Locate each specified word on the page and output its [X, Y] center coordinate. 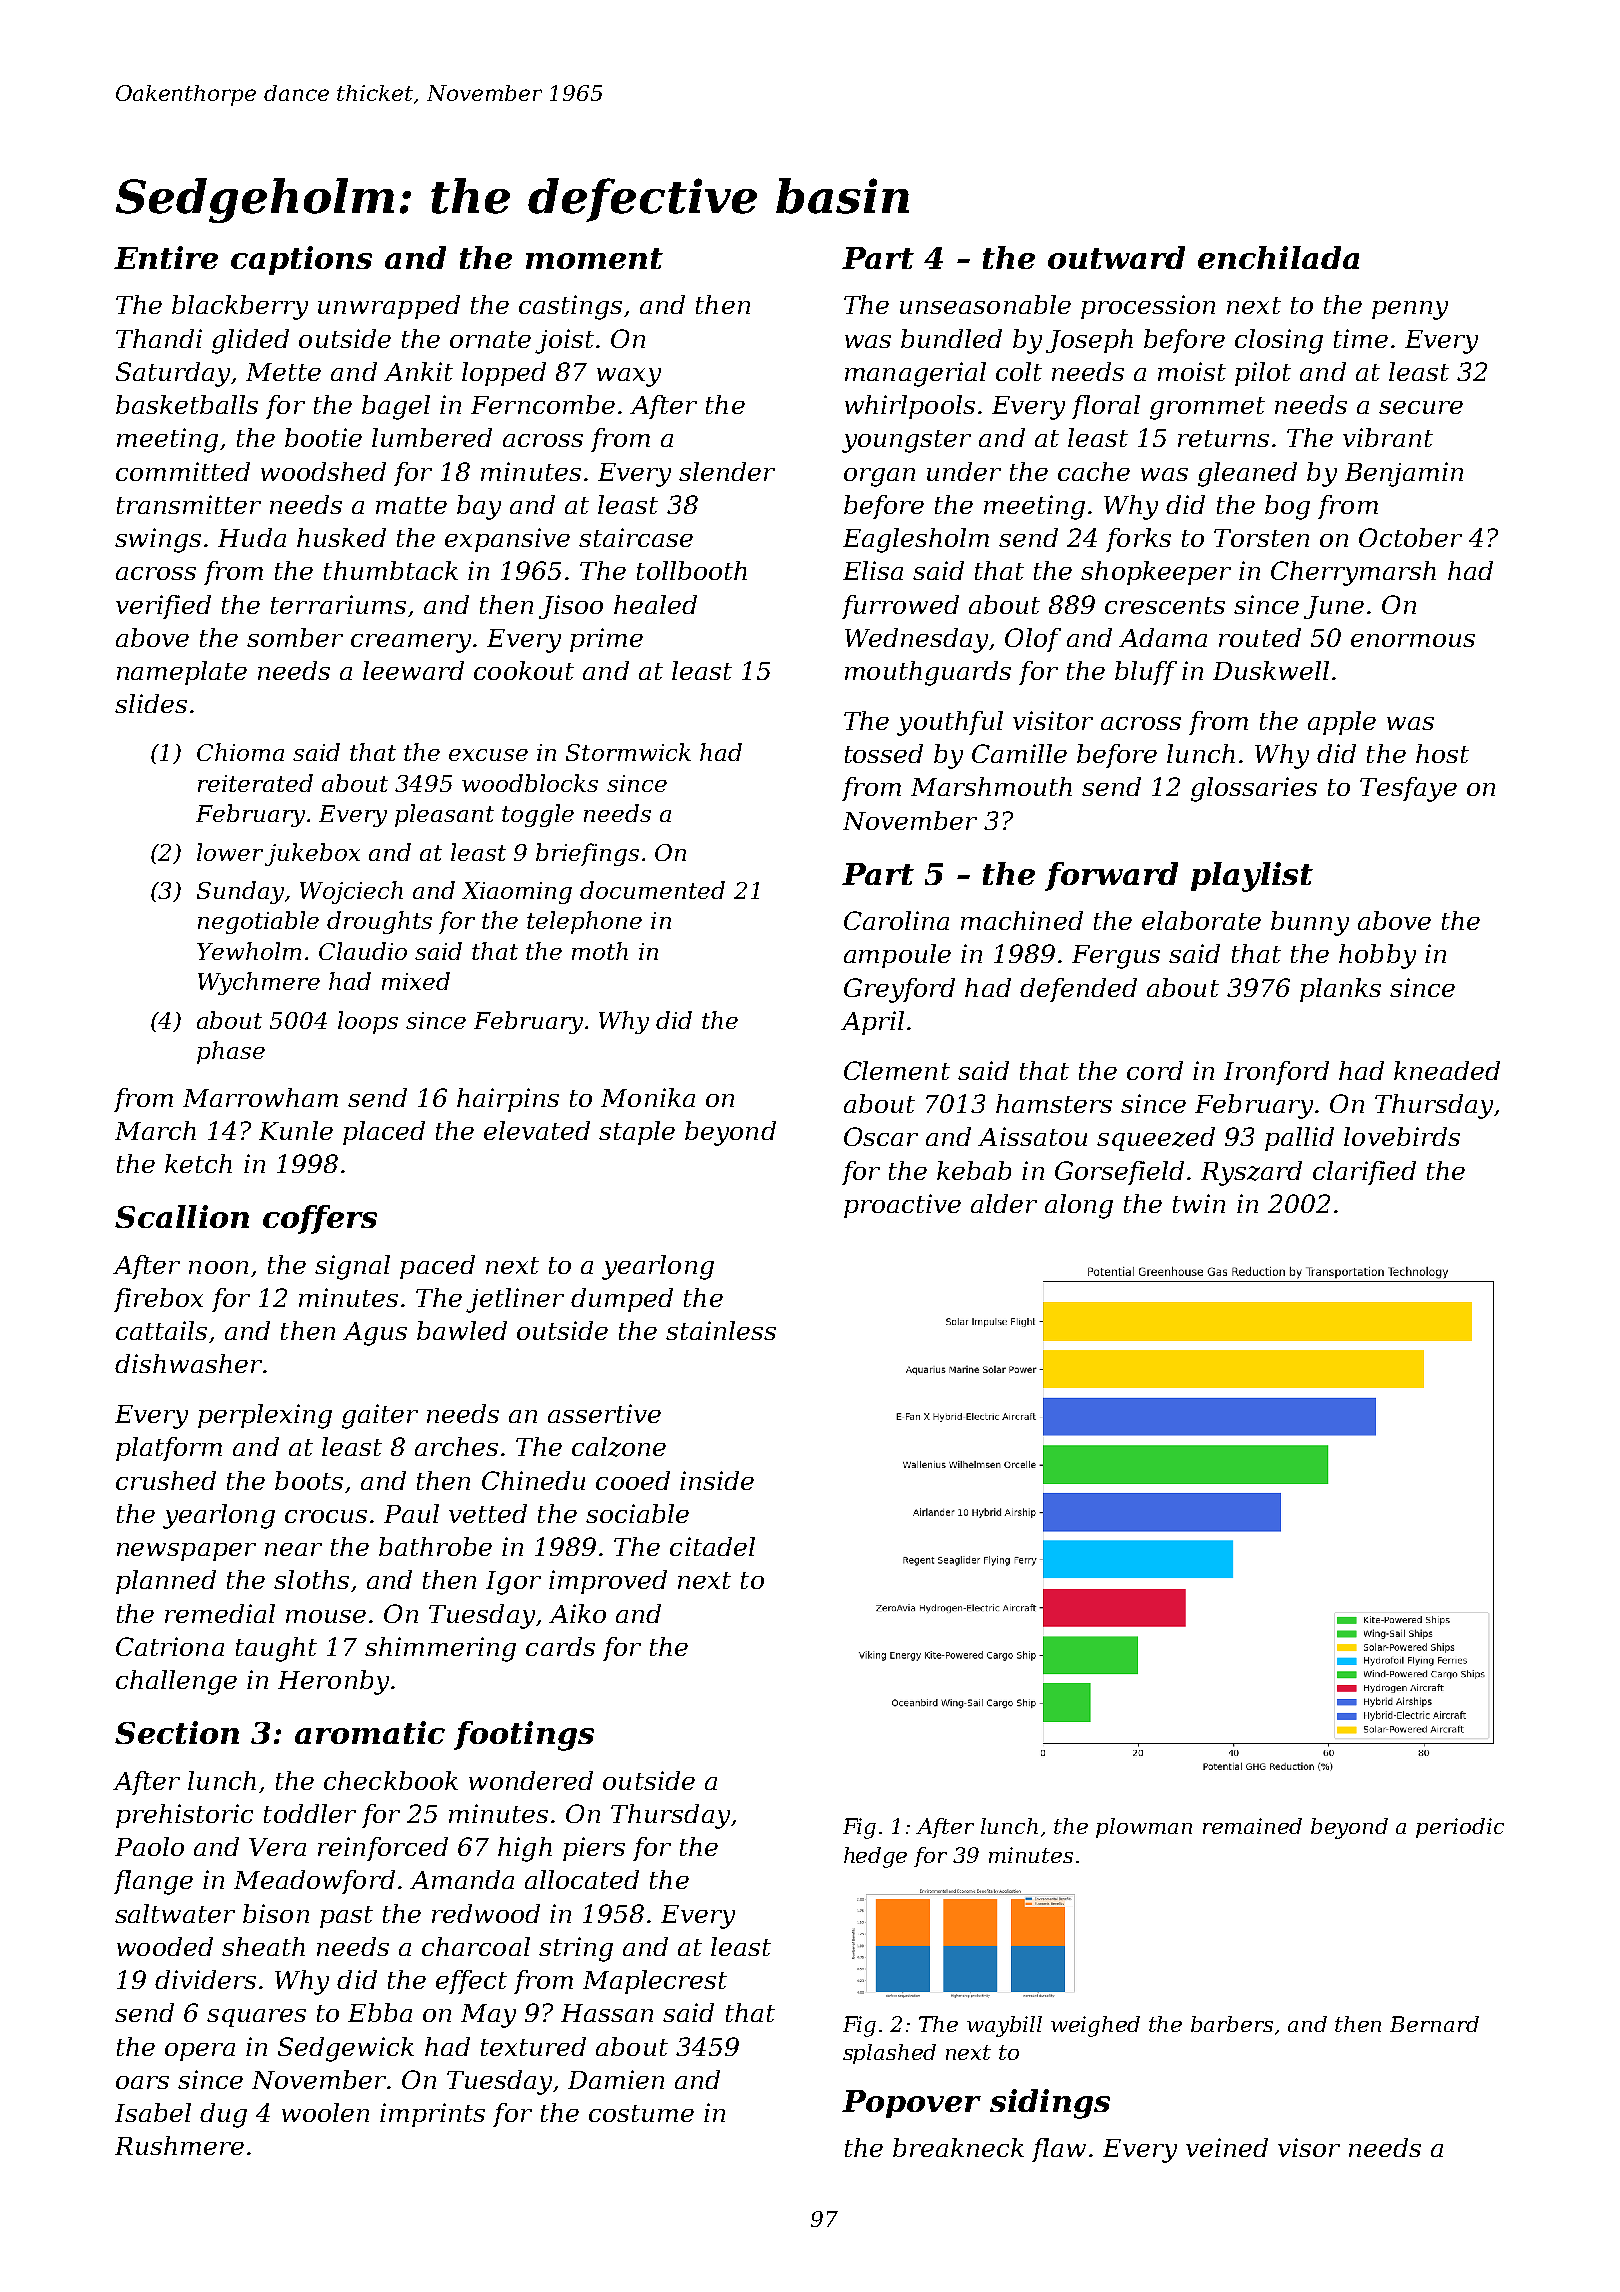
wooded [165, 1946]
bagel [396, 407]
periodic [1460, 1828]
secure [1421, 407]
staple [637, 1133]
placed [384, 1133]
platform [169, 1449]
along [1079, 1206]
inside [717, 1480]
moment [594, 258]
